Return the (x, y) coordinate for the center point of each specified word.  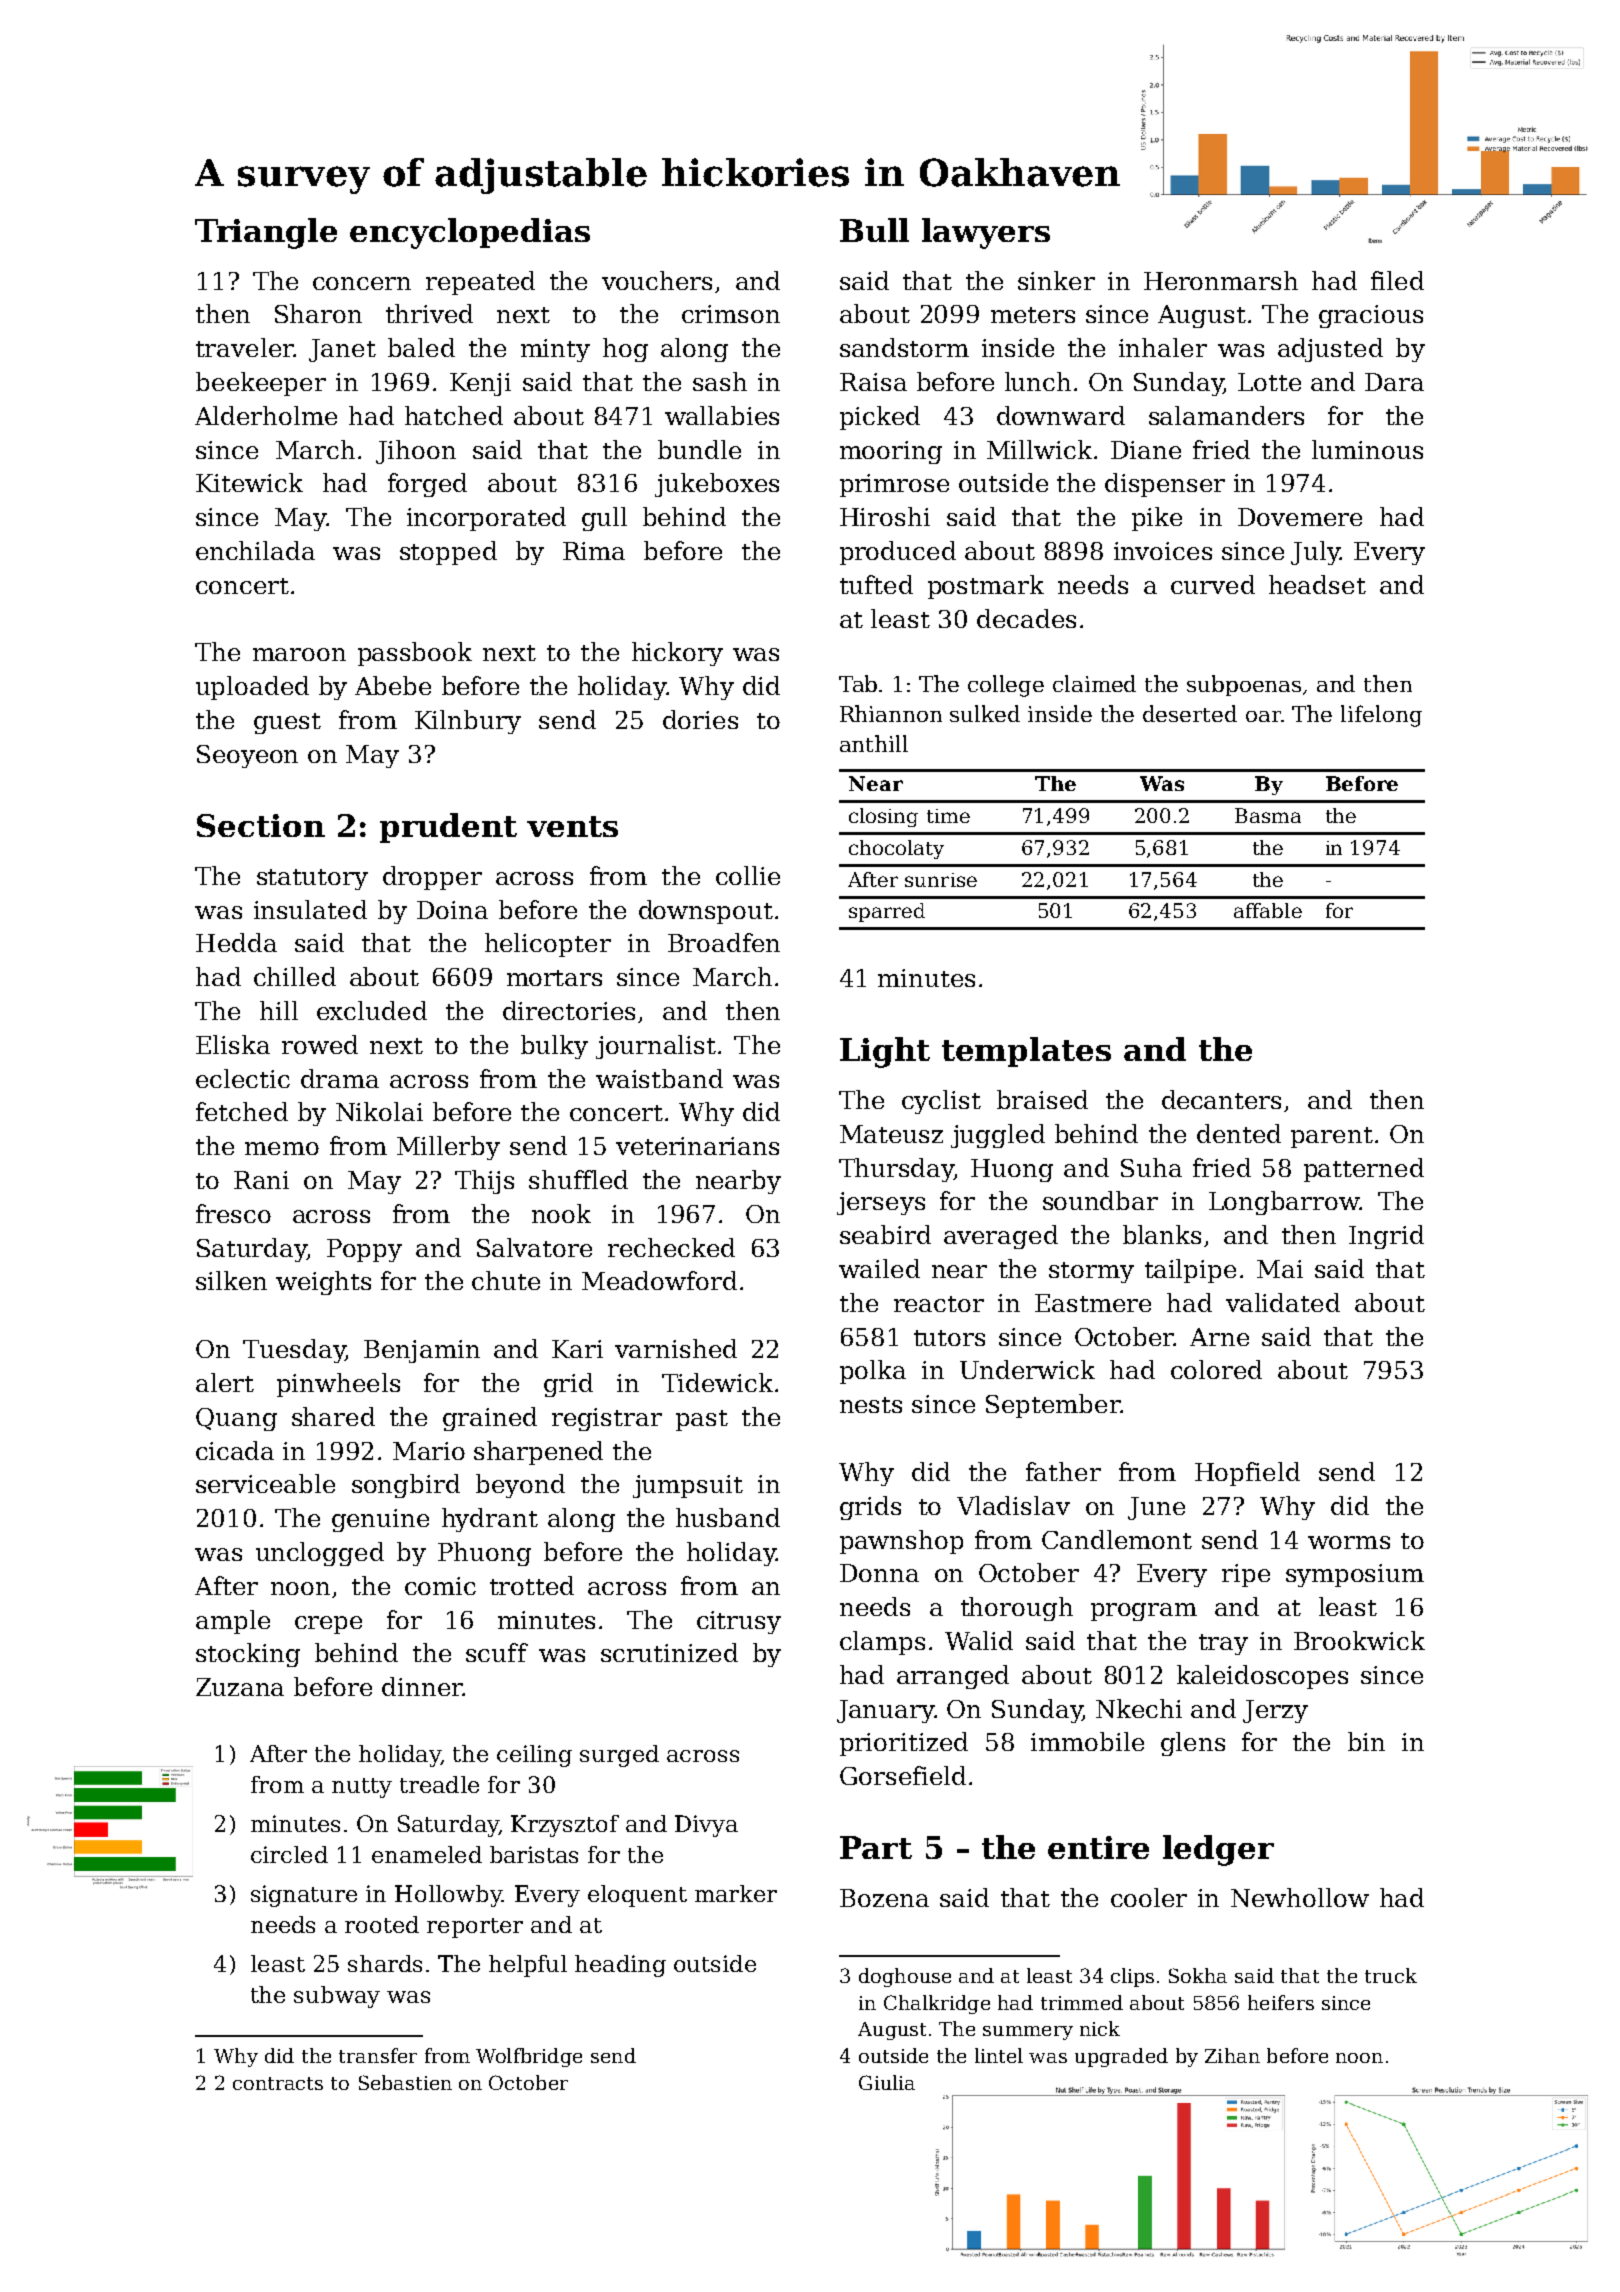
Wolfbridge (529, 2057)
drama (340, 1078)
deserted (1190, 713)
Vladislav (1013, 1505)
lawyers (986, 233)
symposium (1355, 1575)
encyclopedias (470, 233)
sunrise (941, 880)
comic (440, 1586)
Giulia (887, 2082)
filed (1397, 280)
